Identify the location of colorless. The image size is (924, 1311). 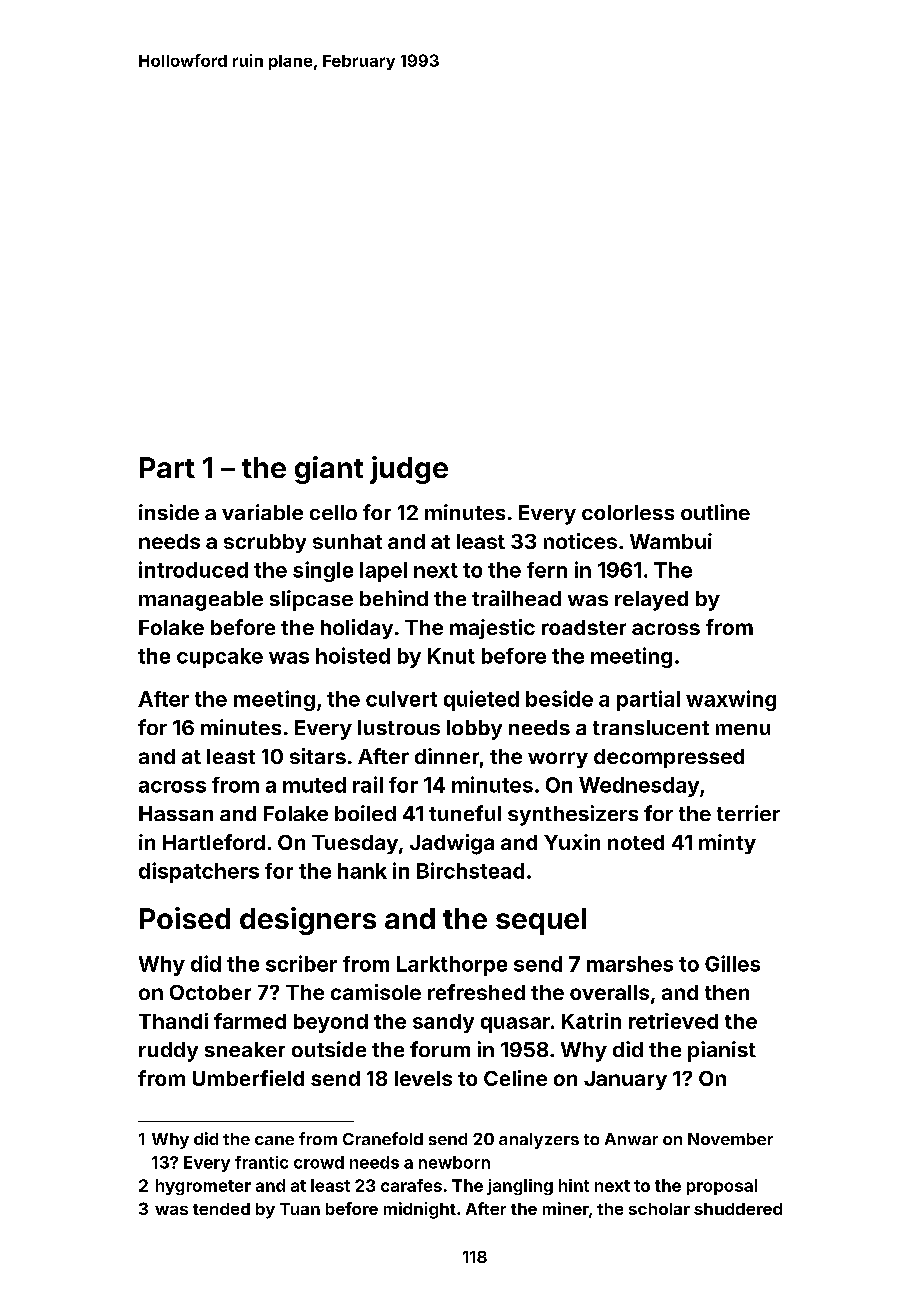
(628, 512).
